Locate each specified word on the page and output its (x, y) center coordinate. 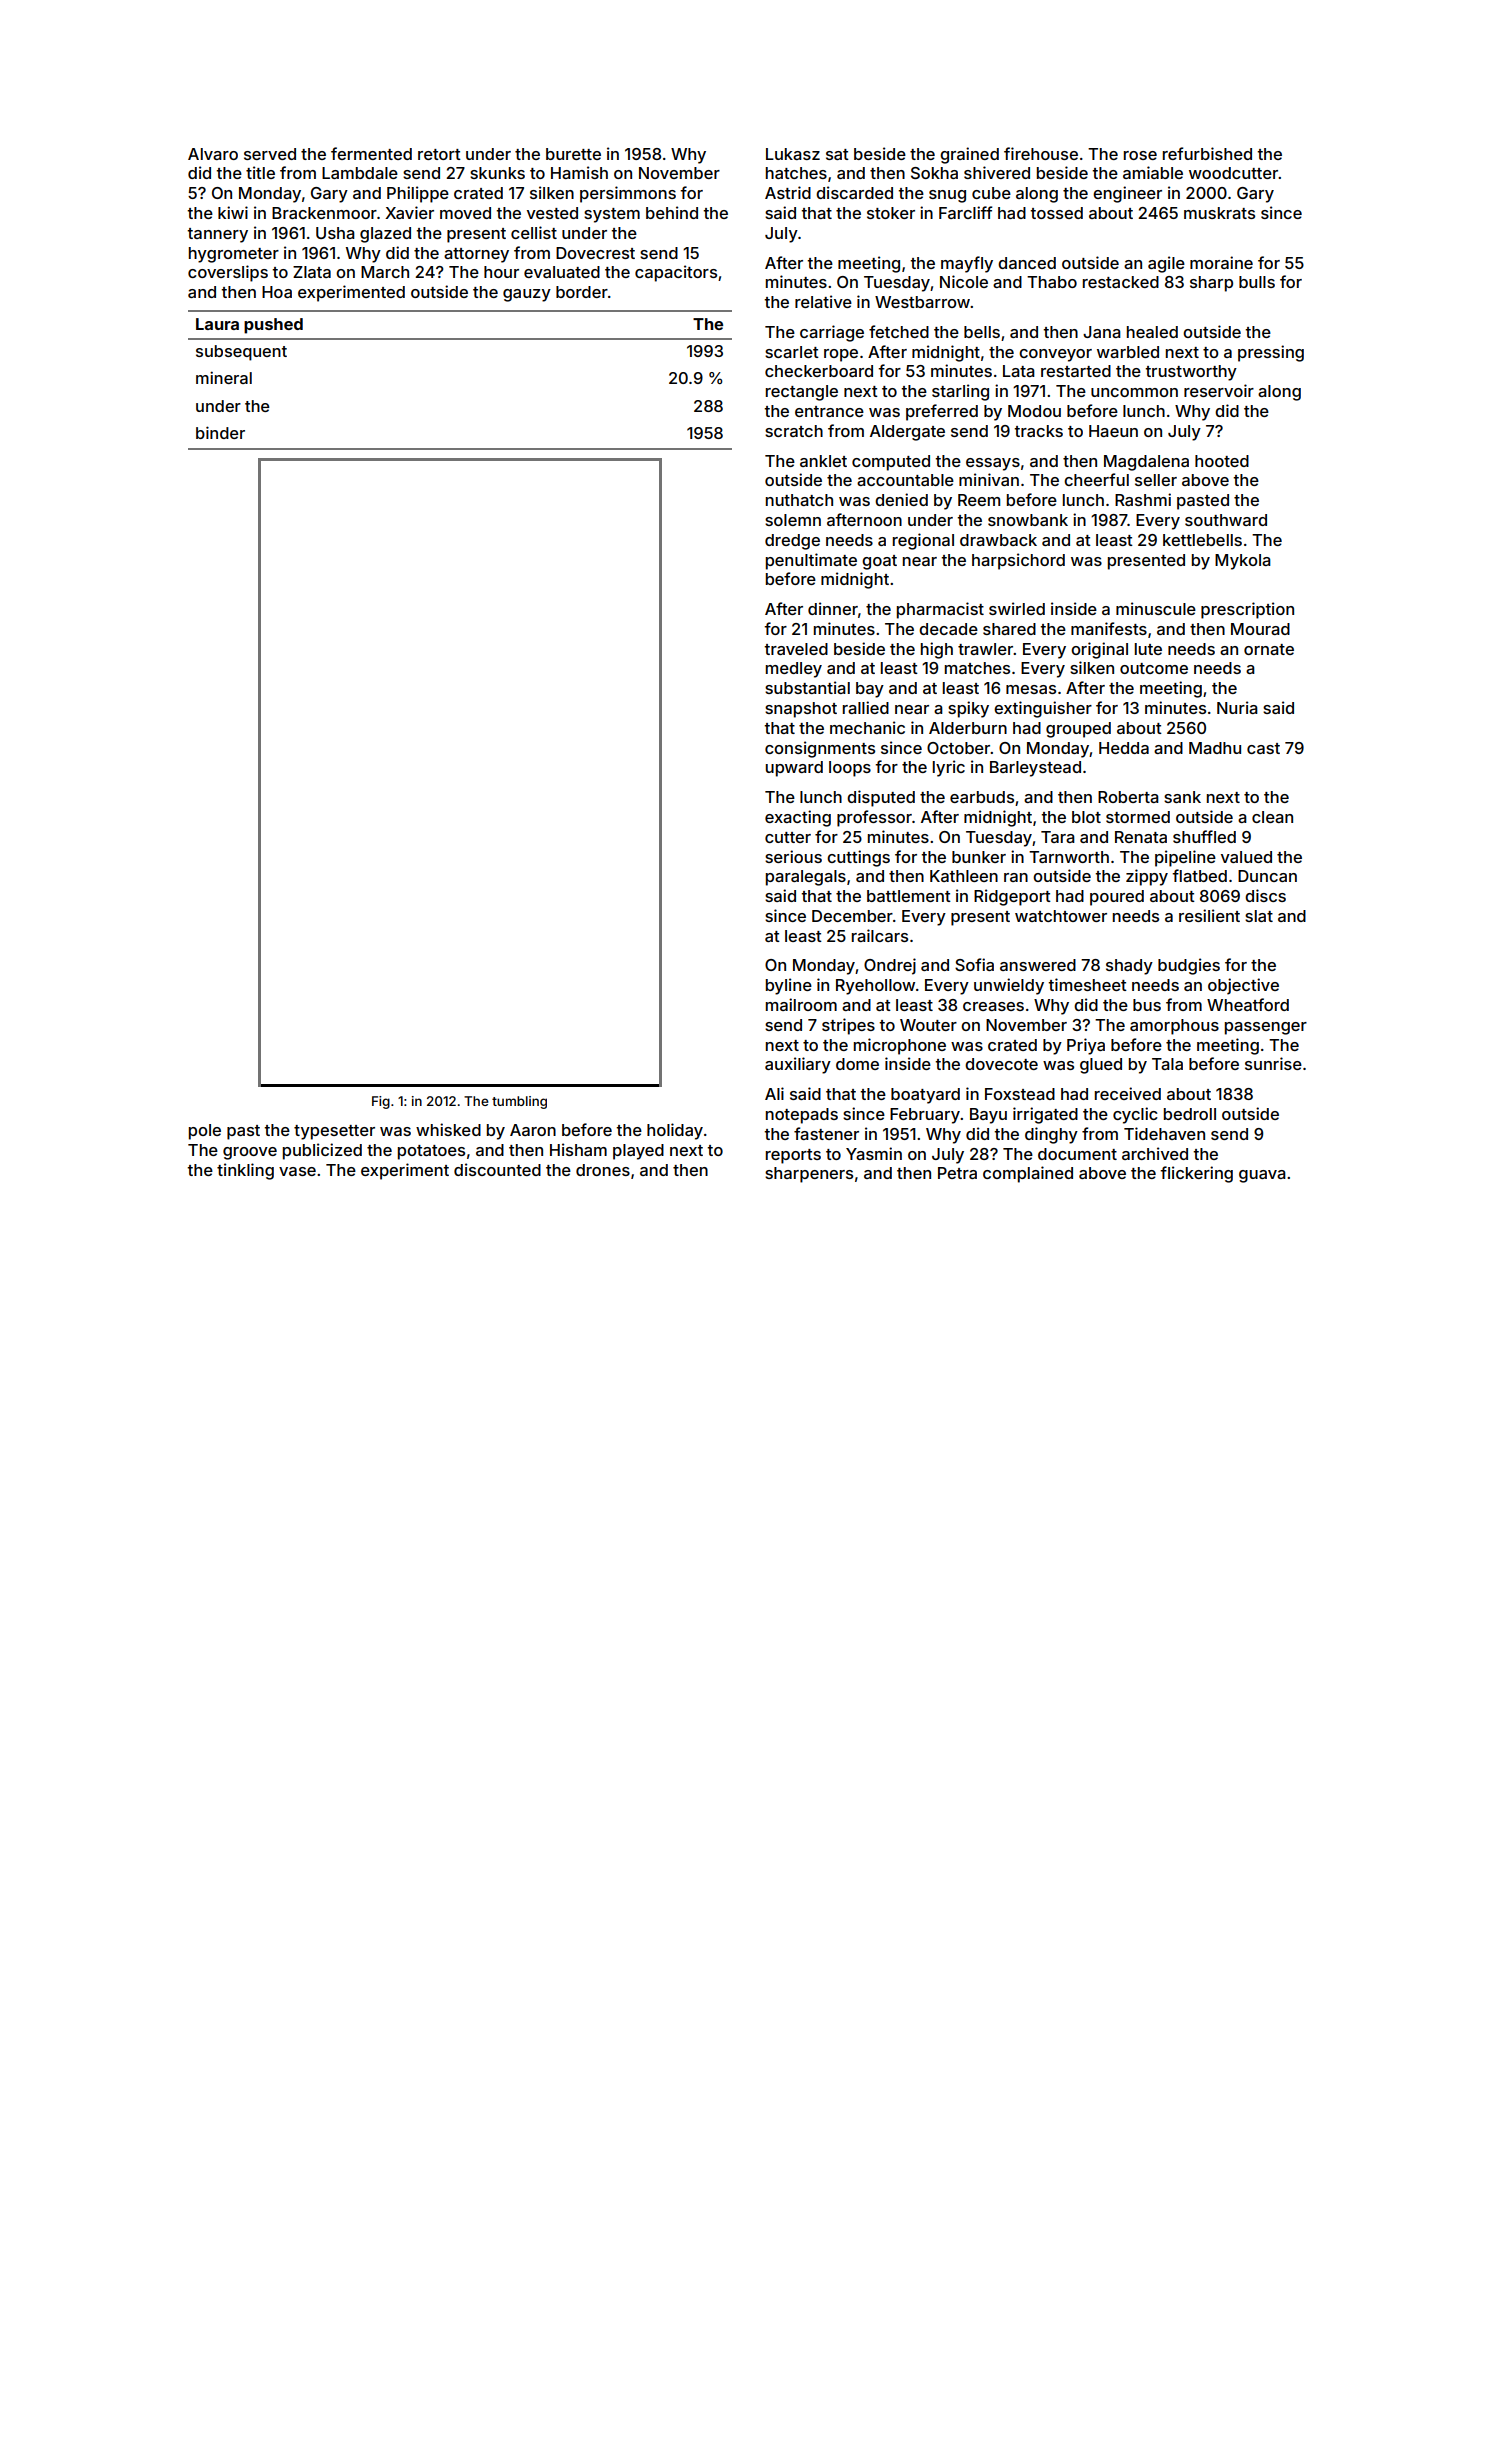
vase (297, 1171)
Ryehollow (875, 987)
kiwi (233, 212)
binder (220, 432)
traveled (796, 649)
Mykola (1243, 562)
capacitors (676, 273)
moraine (1221, 262)
